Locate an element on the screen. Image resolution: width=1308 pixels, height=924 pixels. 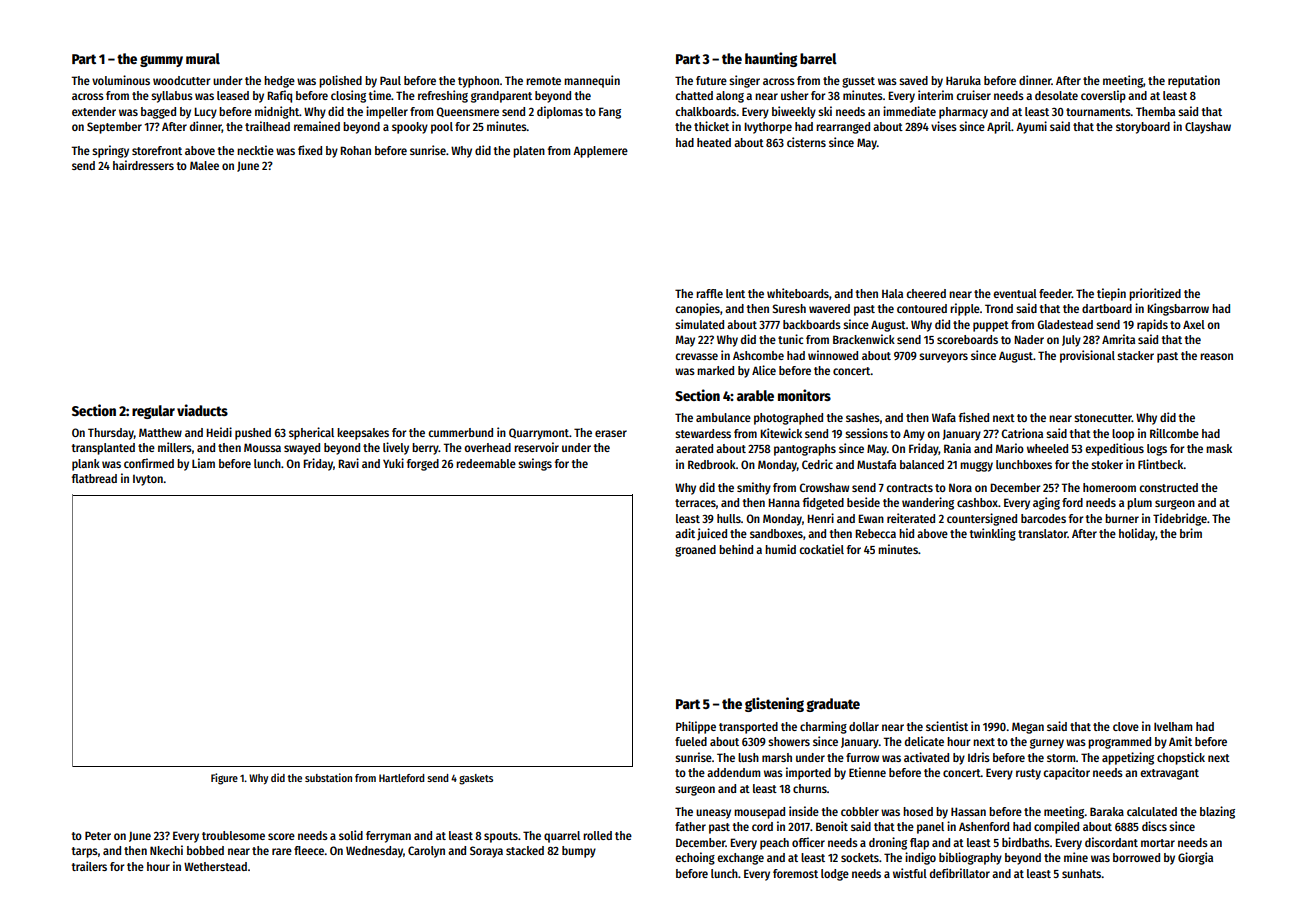
cummerbund is located at coordinates (460, 432).
